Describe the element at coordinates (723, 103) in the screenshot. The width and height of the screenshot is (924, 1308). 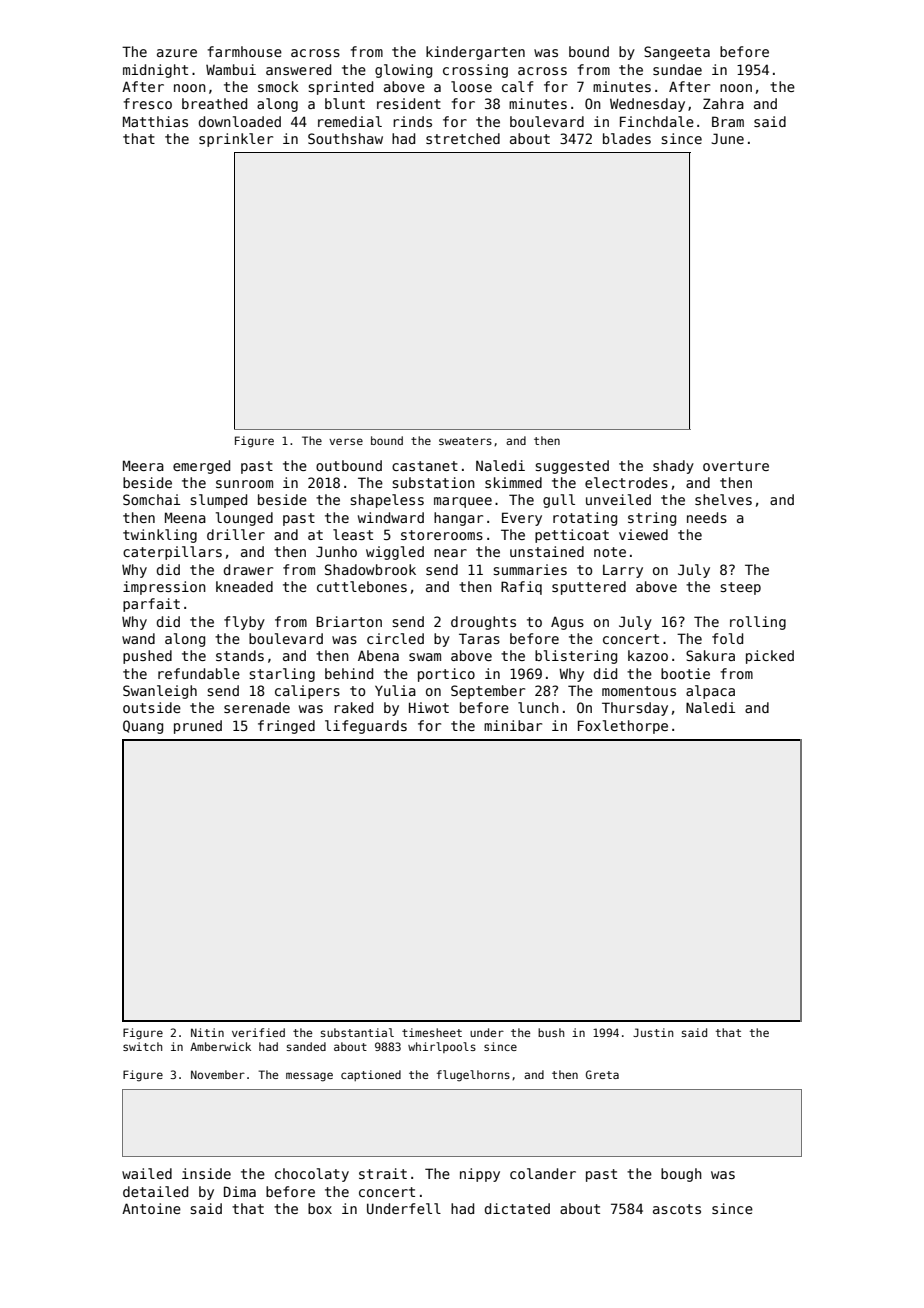
I see `Zahra` at that location.
